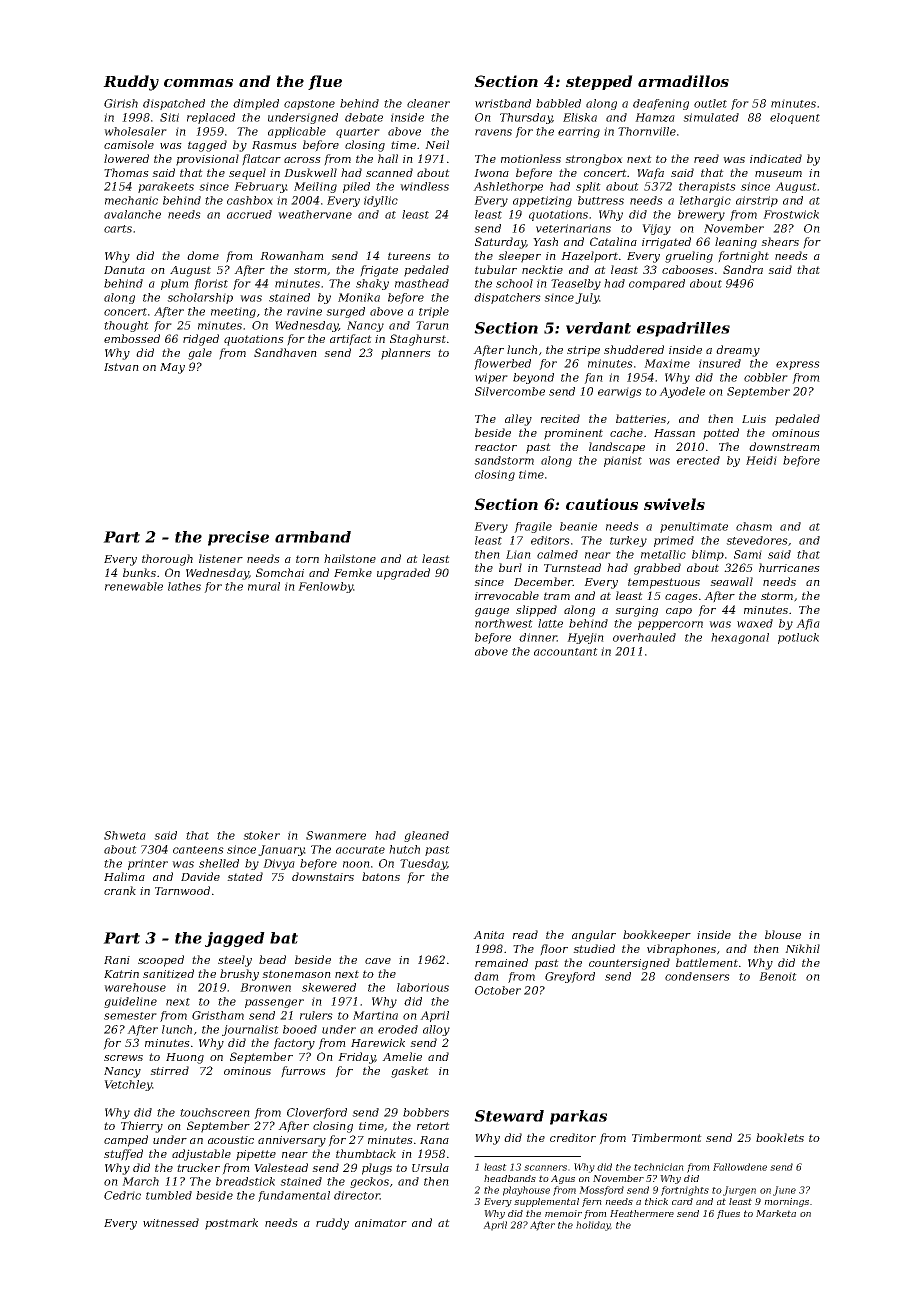 The image size is (924, 1308). What do you see at coordinates (169, 117) in the image?
I see `Siti` at bounding box center [169, 117].
